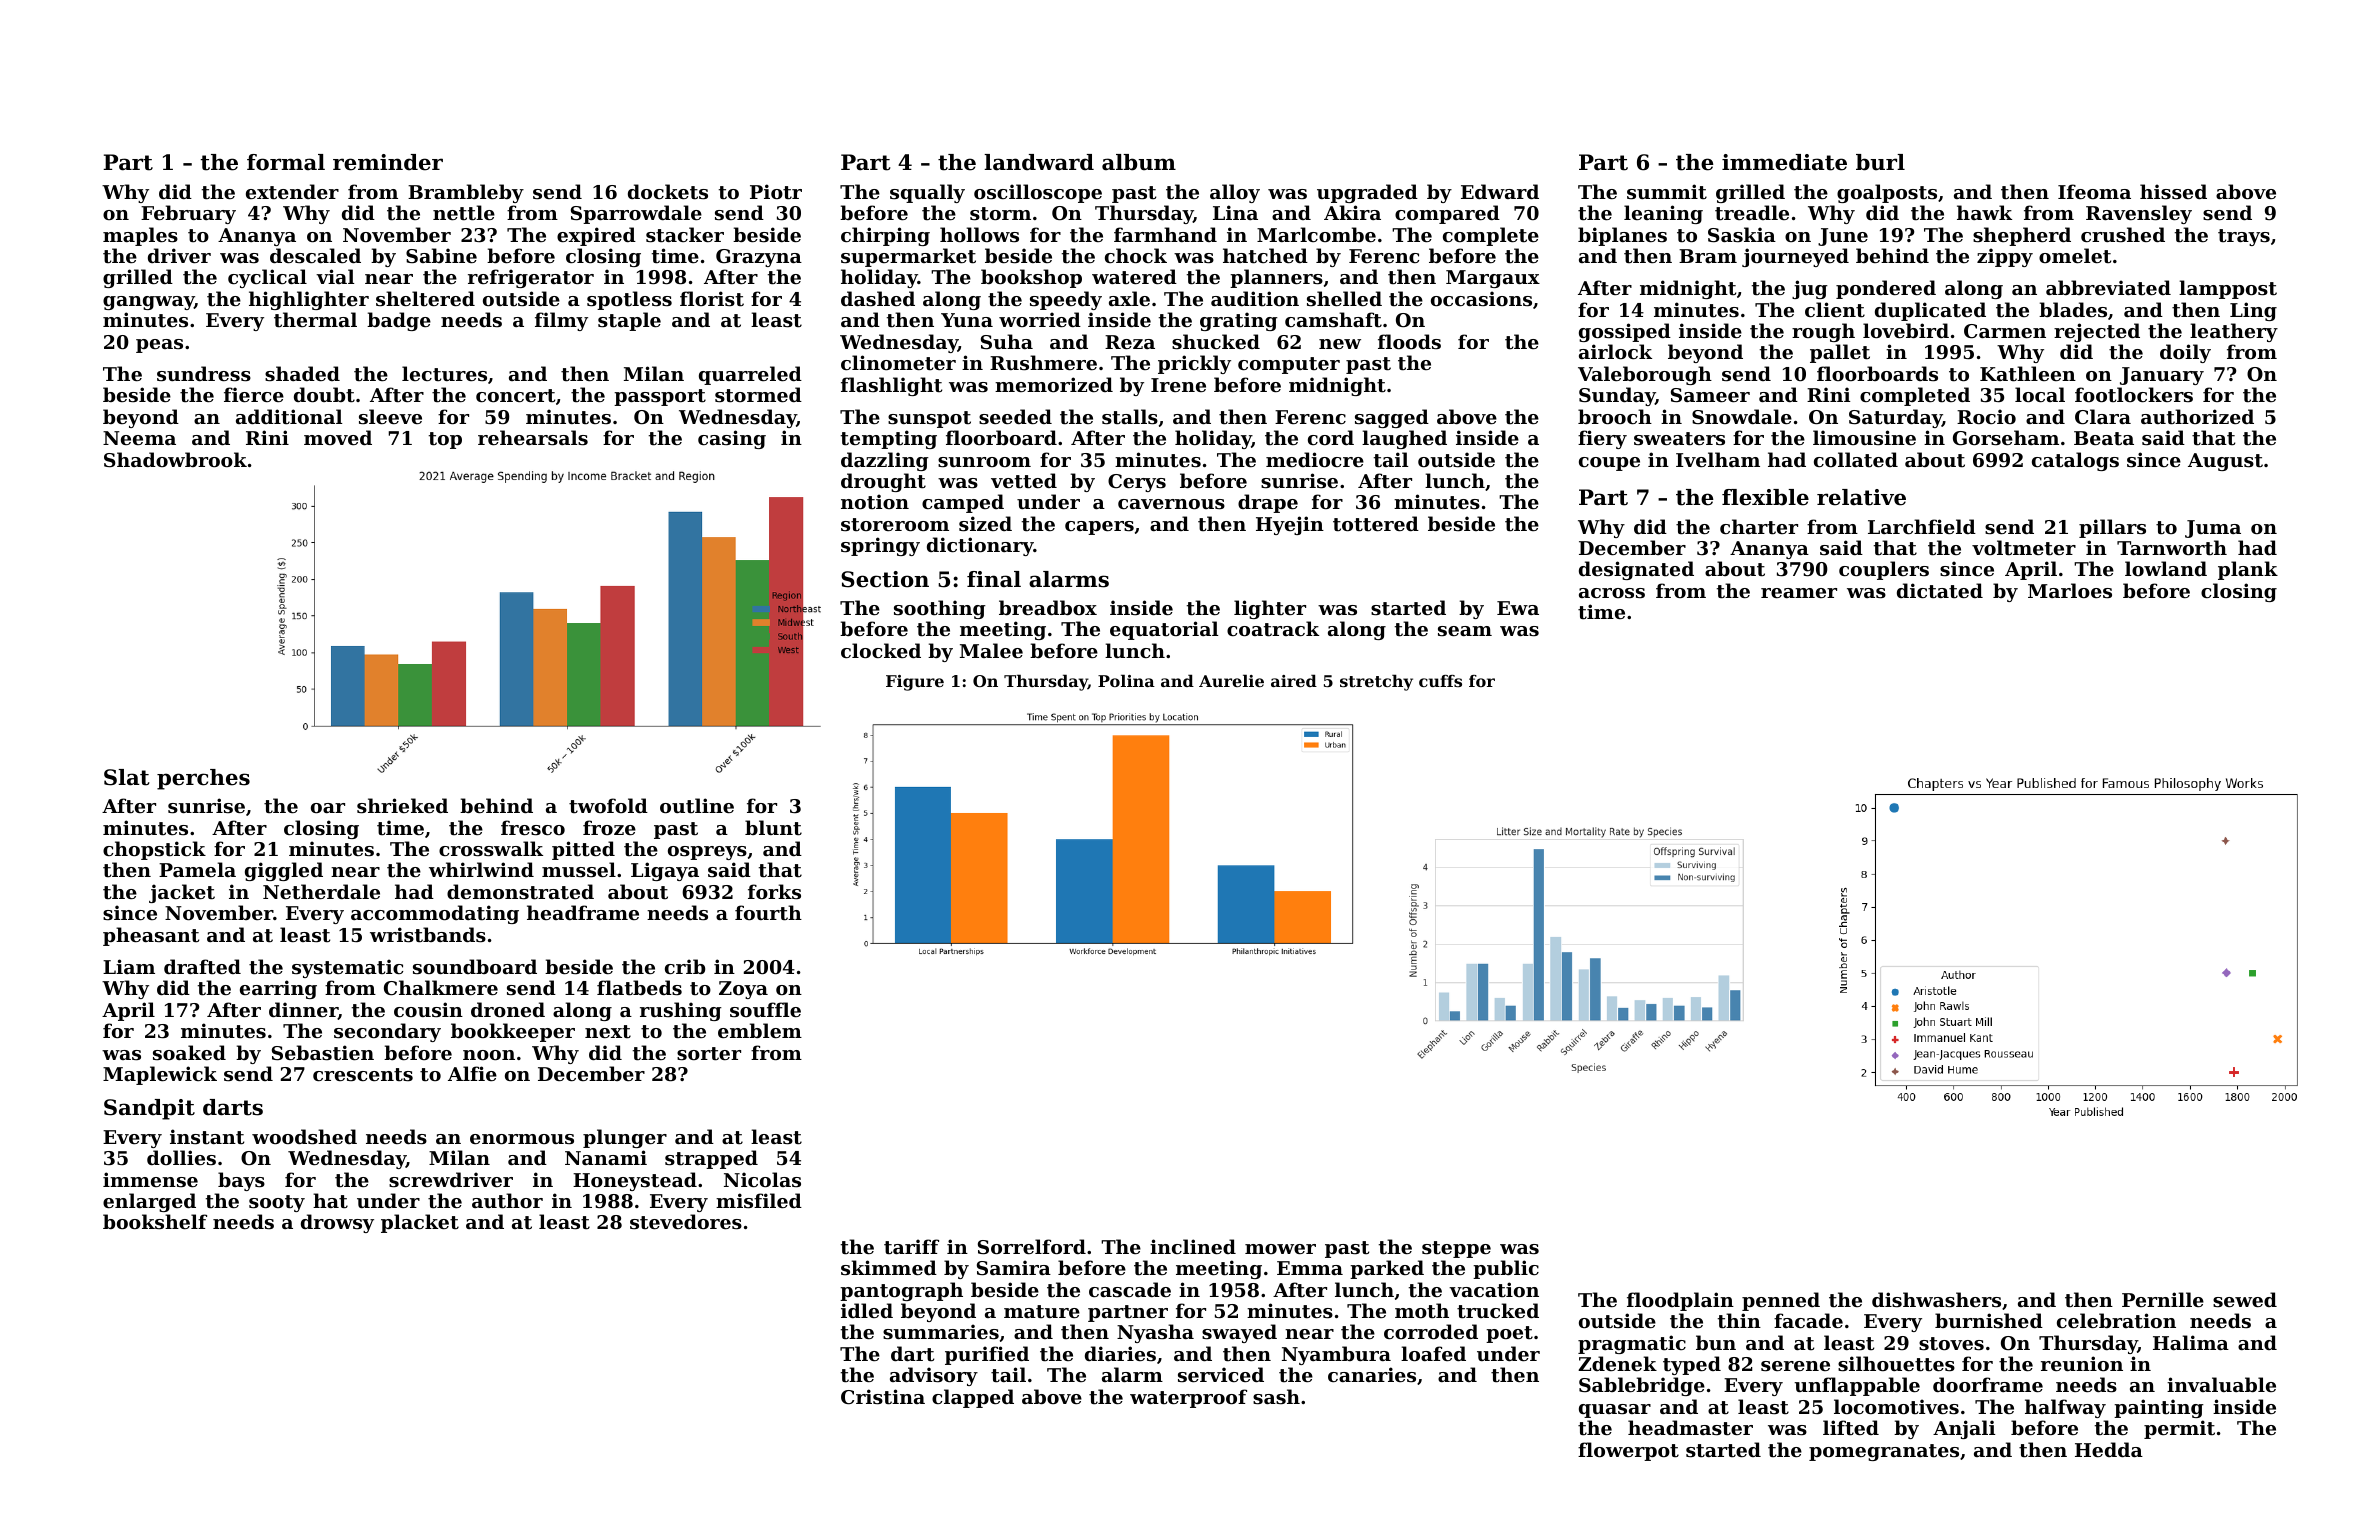  I want to click on stretchy, so click(1376, 682).
